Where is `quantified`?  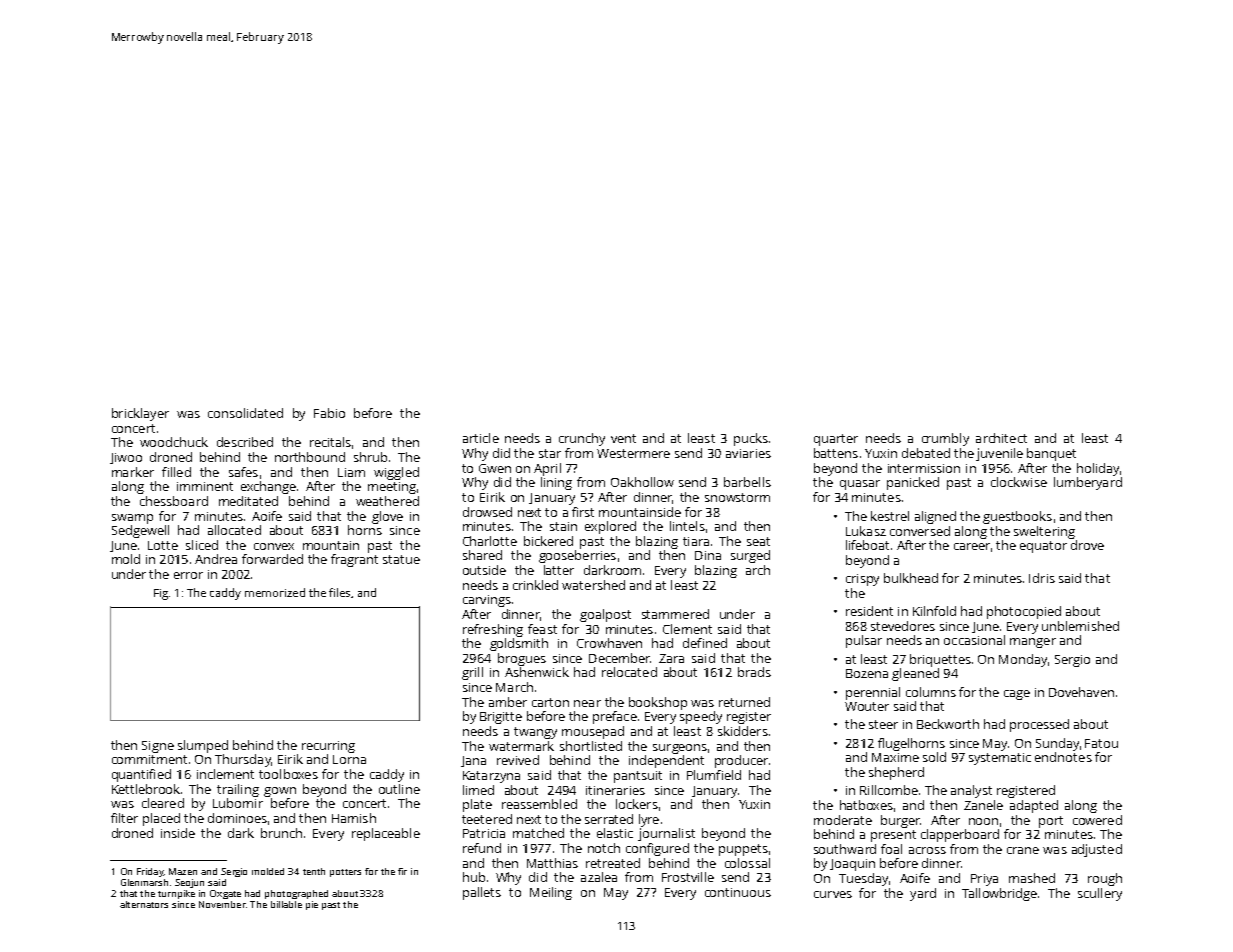
quantified is located at coordinates (141, 775).
